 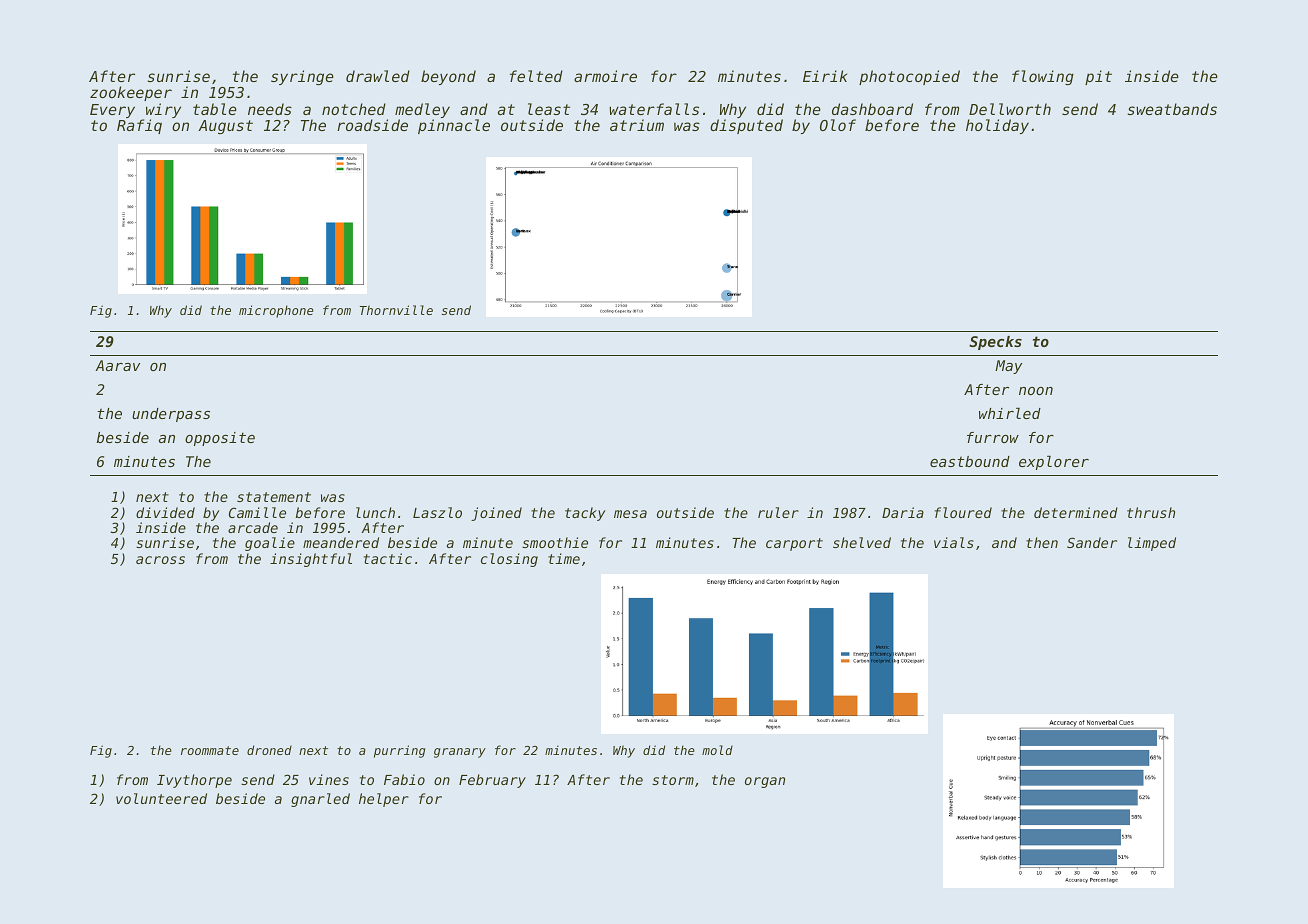 What do you see at coordinates (454, 126) in the image?
I see `pinnacle` at bounding box center [454, 126].
